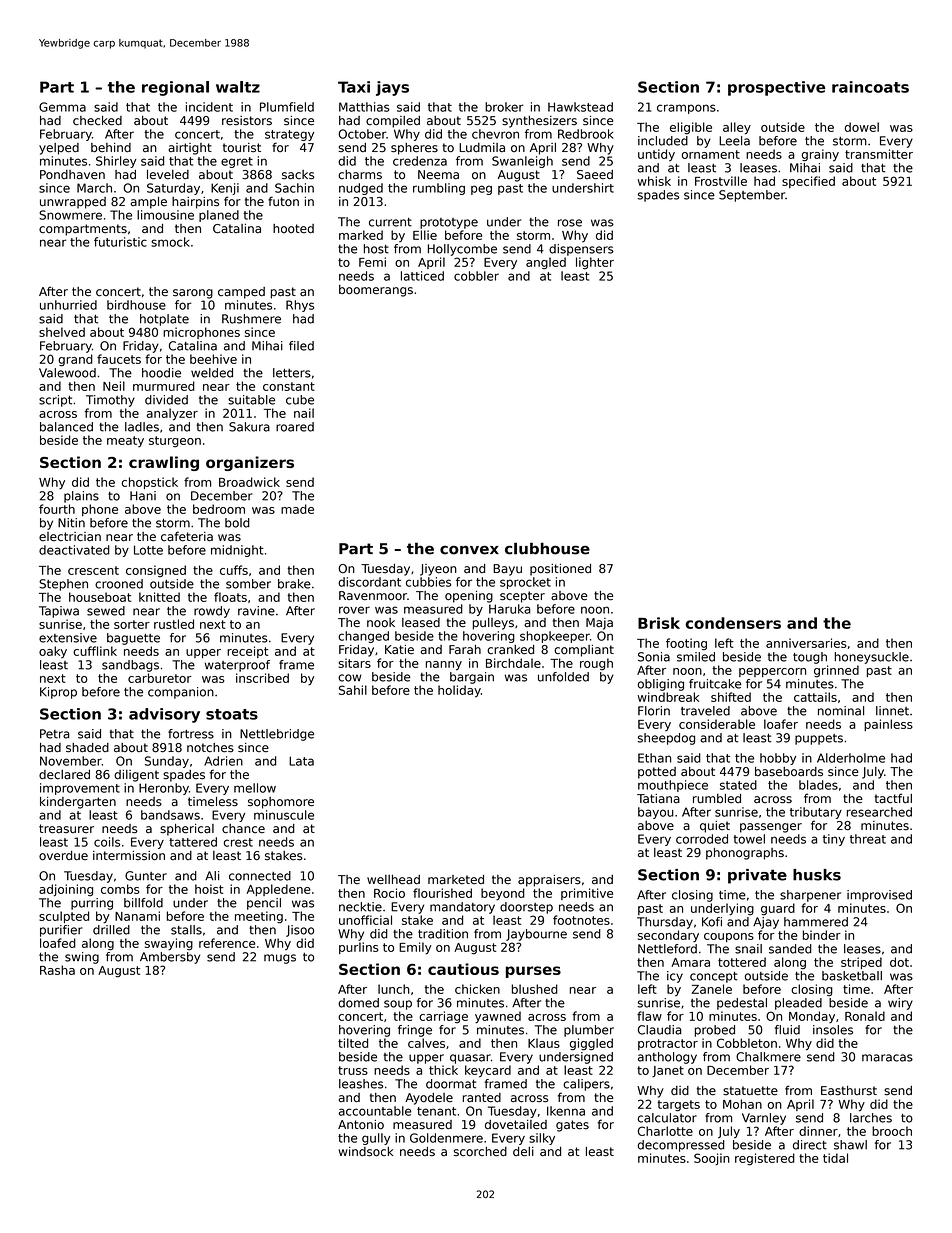 Image resolution: width=952 pixels, height=1233 pixels. Describe the element at coordinates (225, 189) in the screenshot. I see `Kenji` at that location.
